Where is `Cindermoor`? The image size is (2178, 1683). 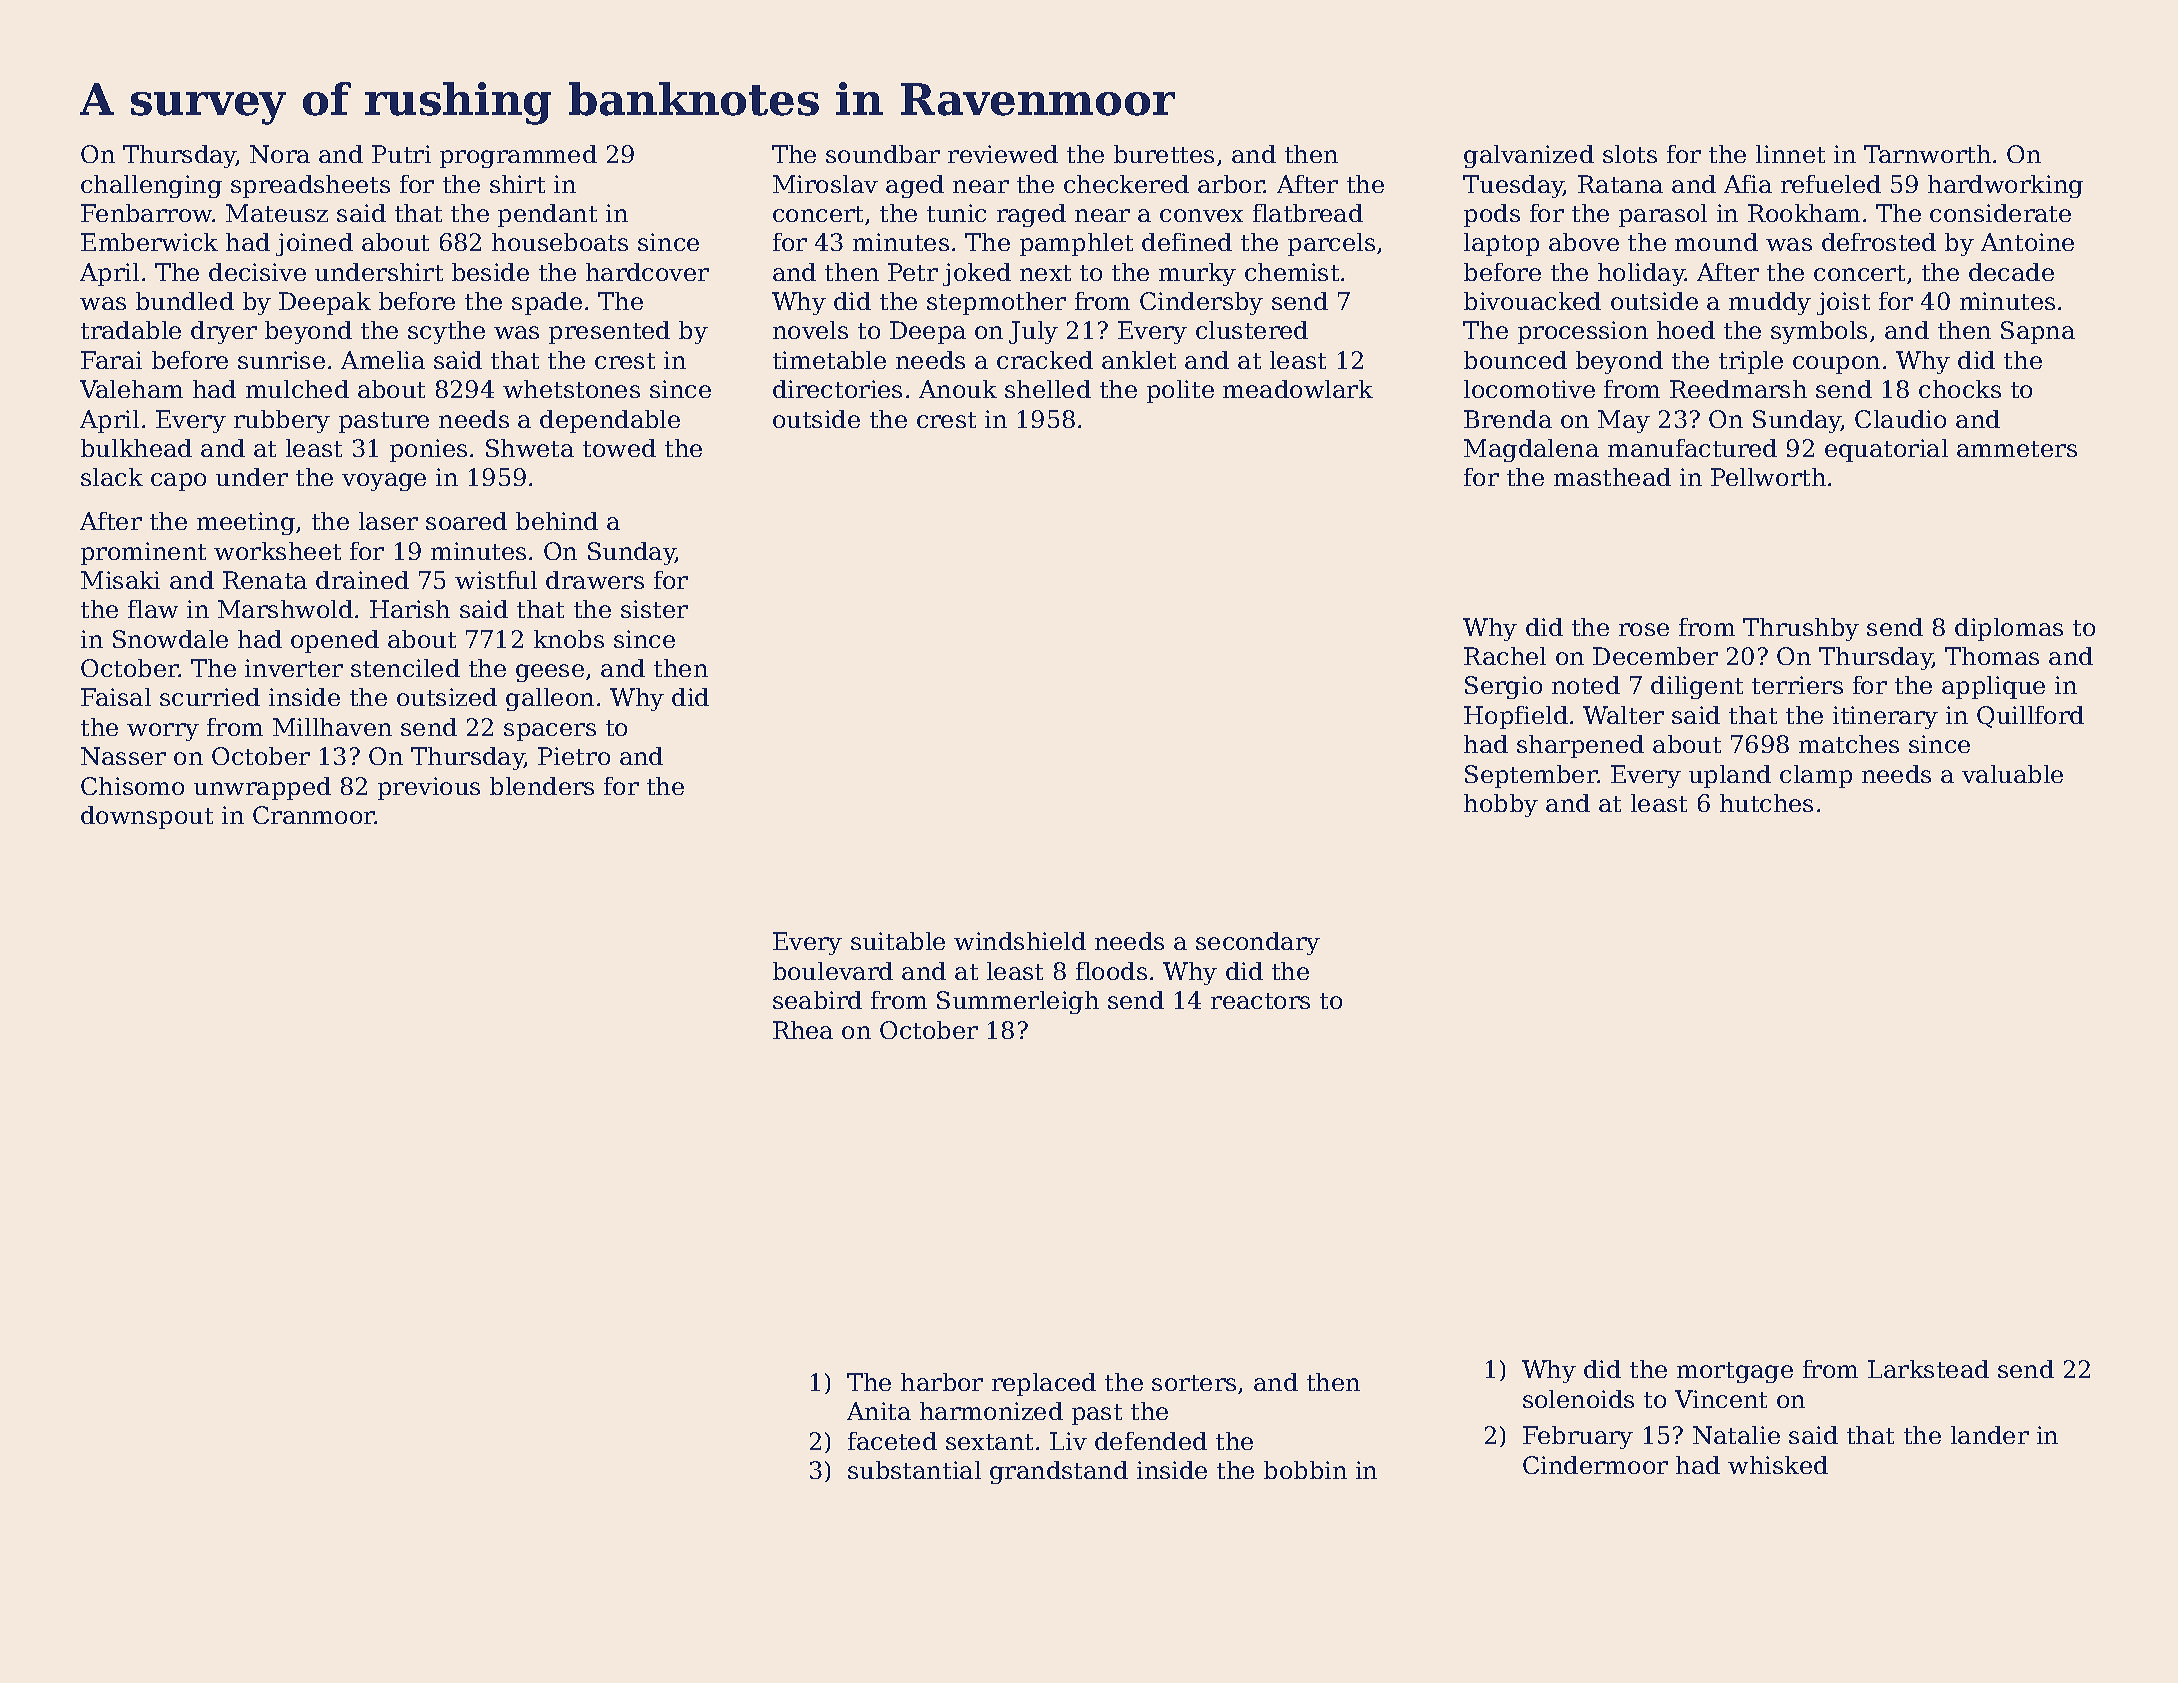 Cindermoor is located at coordinates (1595, 1465).
